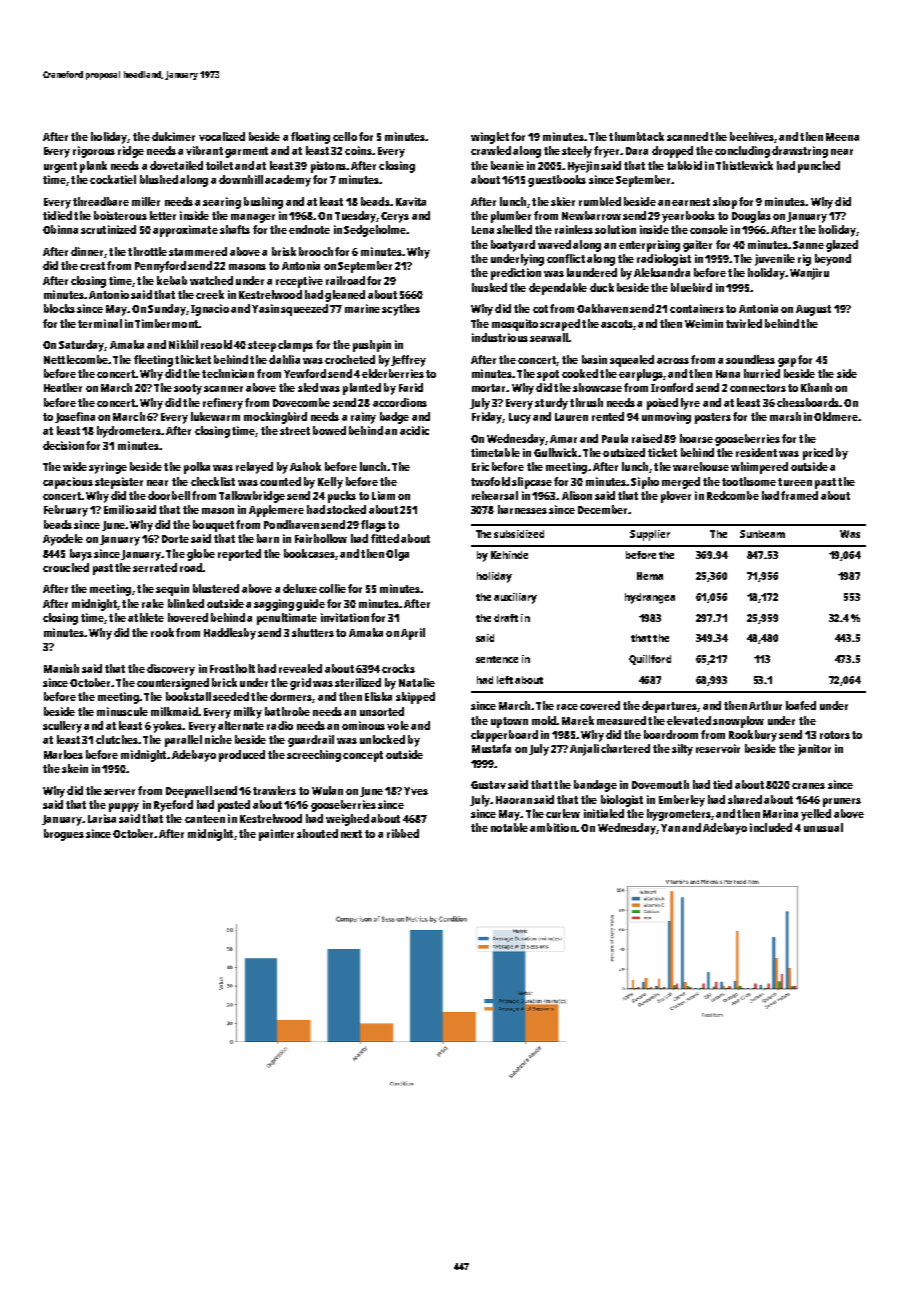 This screenshot has width=908, height=1316. I want to click on brogues, so click(64, 835).
